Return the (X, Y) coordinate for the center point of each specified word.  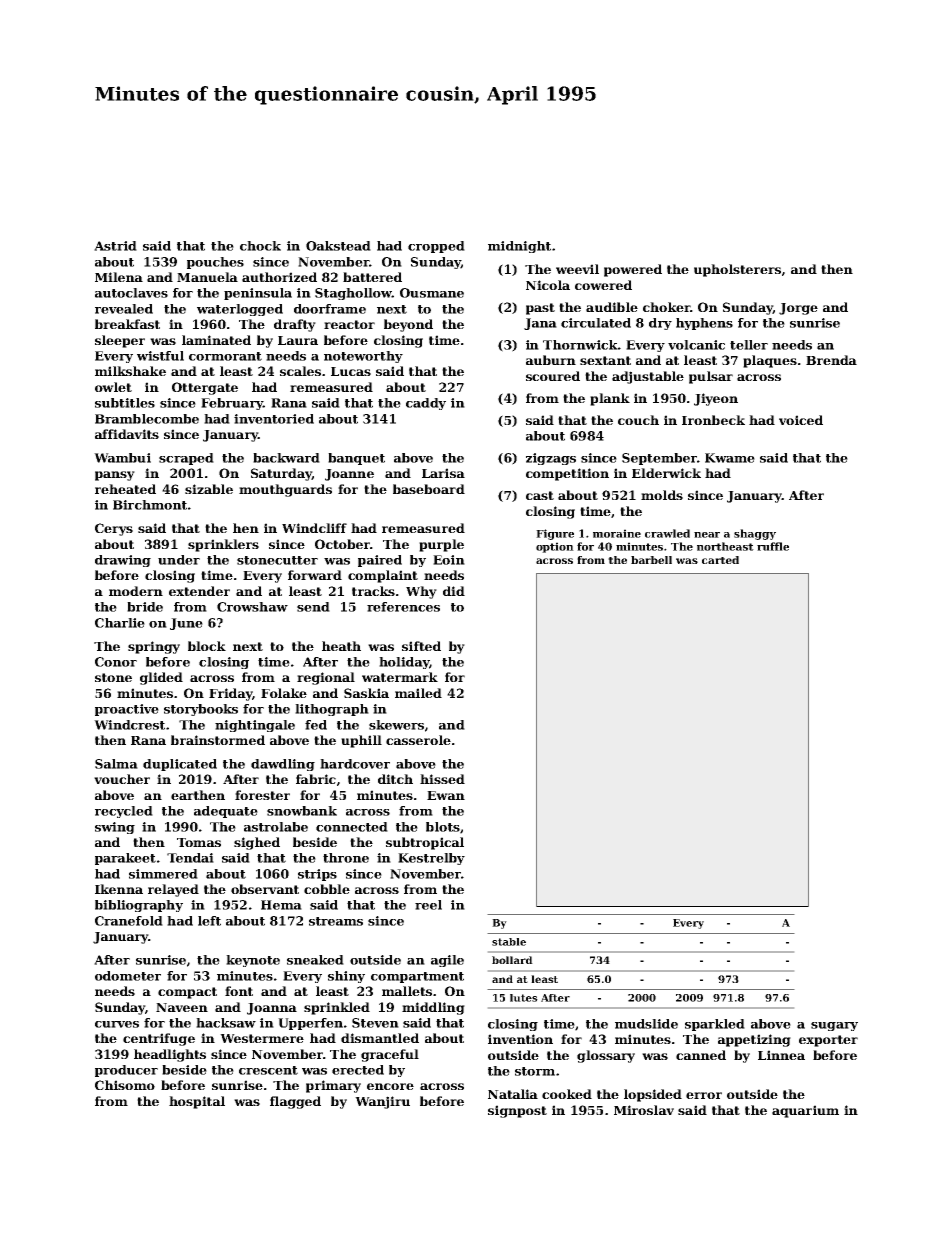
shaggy (755, 534)
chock (260, 246)
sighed (257, 843)
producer (126, 1071)
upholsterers (737, 270)
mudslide (646, 1024)
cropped (436, 247)
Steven (375, 1023)
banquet (356, 459)
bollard (512, 960)
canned (701, 1055)
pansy (115, 476)
